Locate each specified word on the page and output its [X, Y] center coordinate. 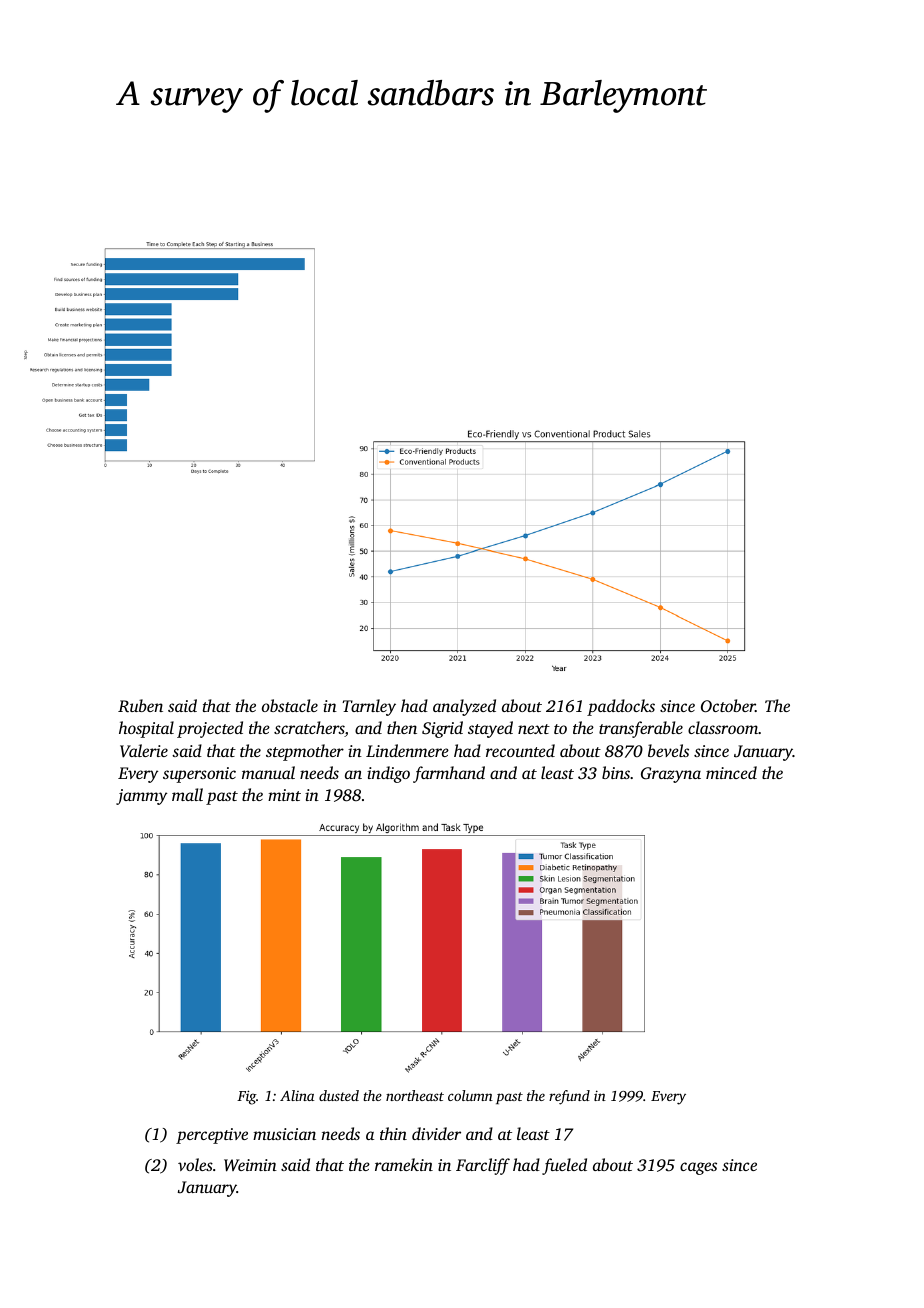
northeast [415, 1095]
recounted [520, 750]
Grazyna [671, 775]
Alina [297, 1095]
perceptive [212, 1136]
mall [187, 794]
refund [569, 1097]
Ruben [140, 706]
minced [731, 772]
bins [616, 772]
